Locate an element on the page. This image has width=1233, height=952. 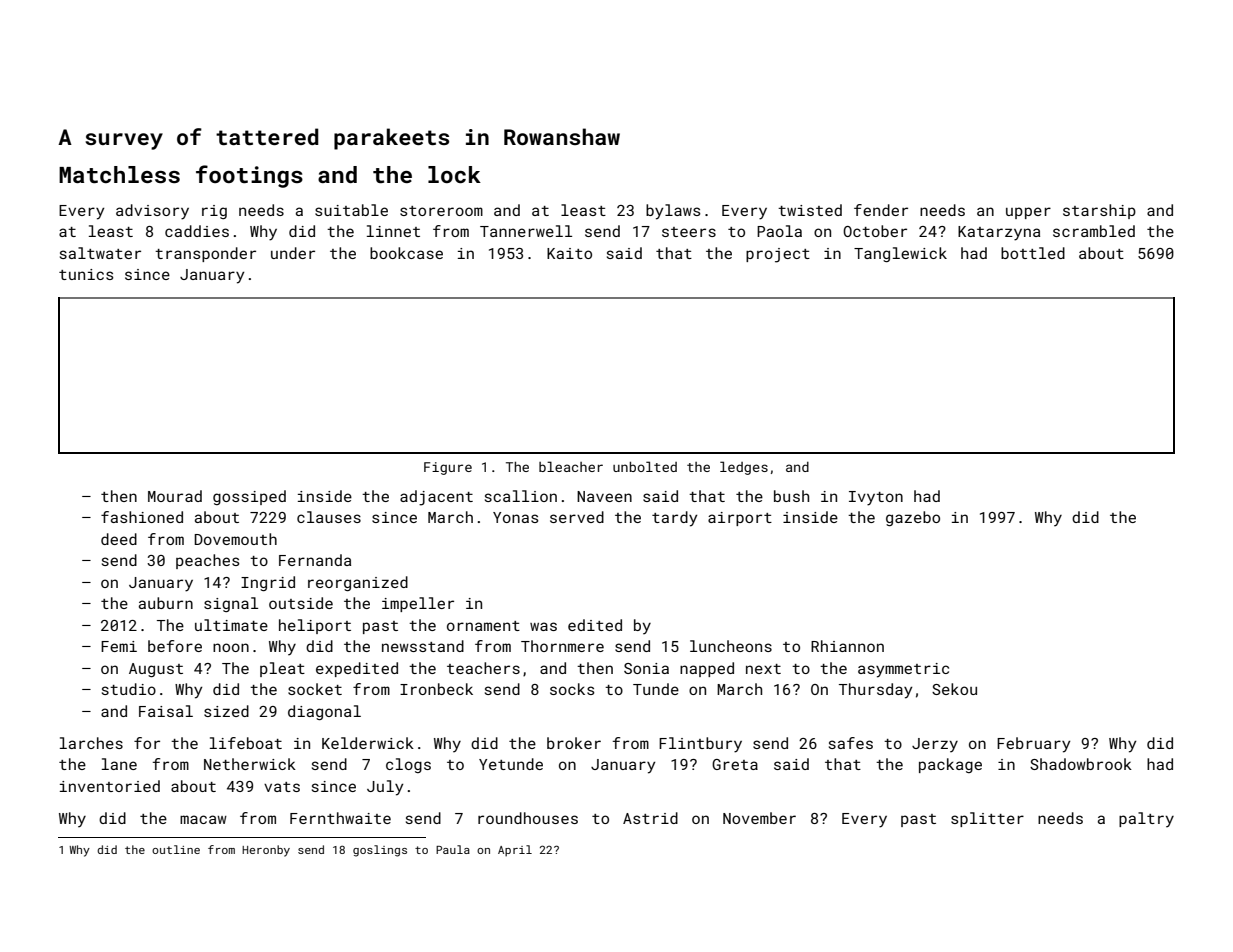
clogs is located at coordinates (408, 765).
